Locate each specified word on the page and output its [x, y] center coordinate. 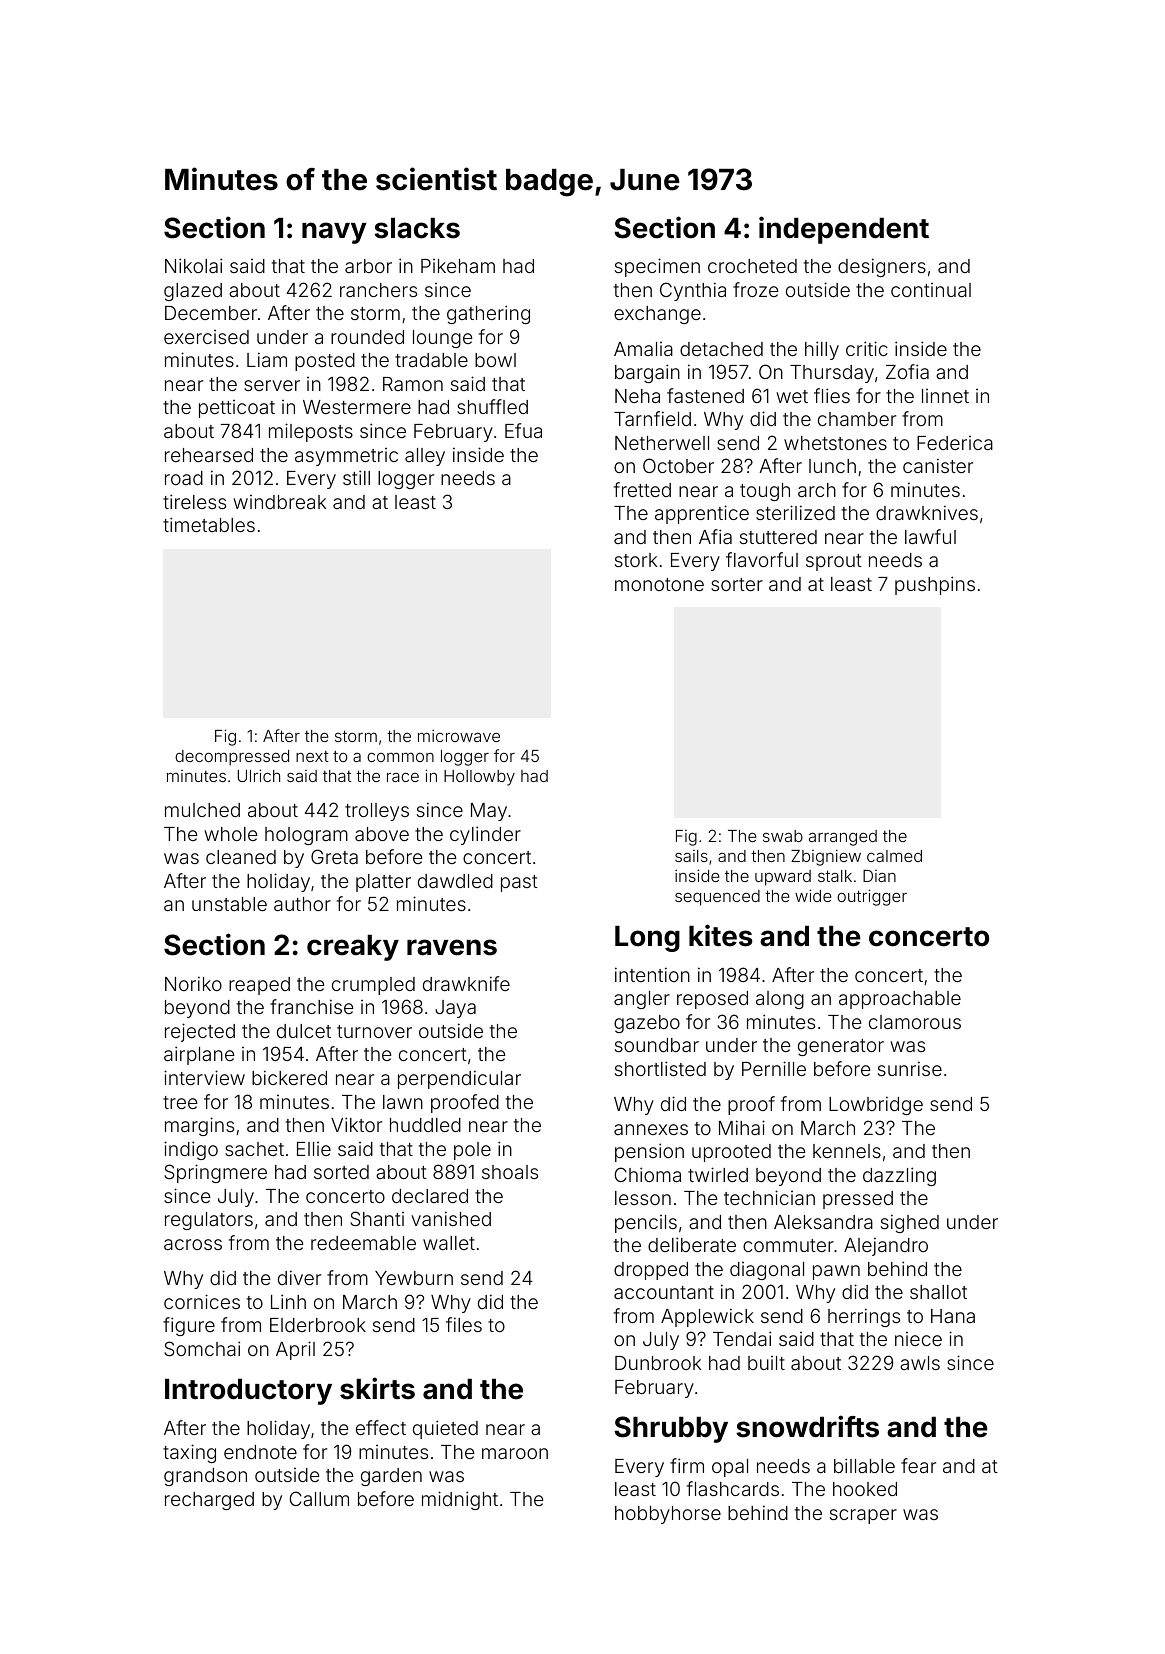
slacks [417, 228]
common [400, 757]
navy [334, 233]
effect [381, 1427]
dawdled [455, 881]
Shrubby [671, 1429]
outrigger [872, 897]
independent [844, 230]
